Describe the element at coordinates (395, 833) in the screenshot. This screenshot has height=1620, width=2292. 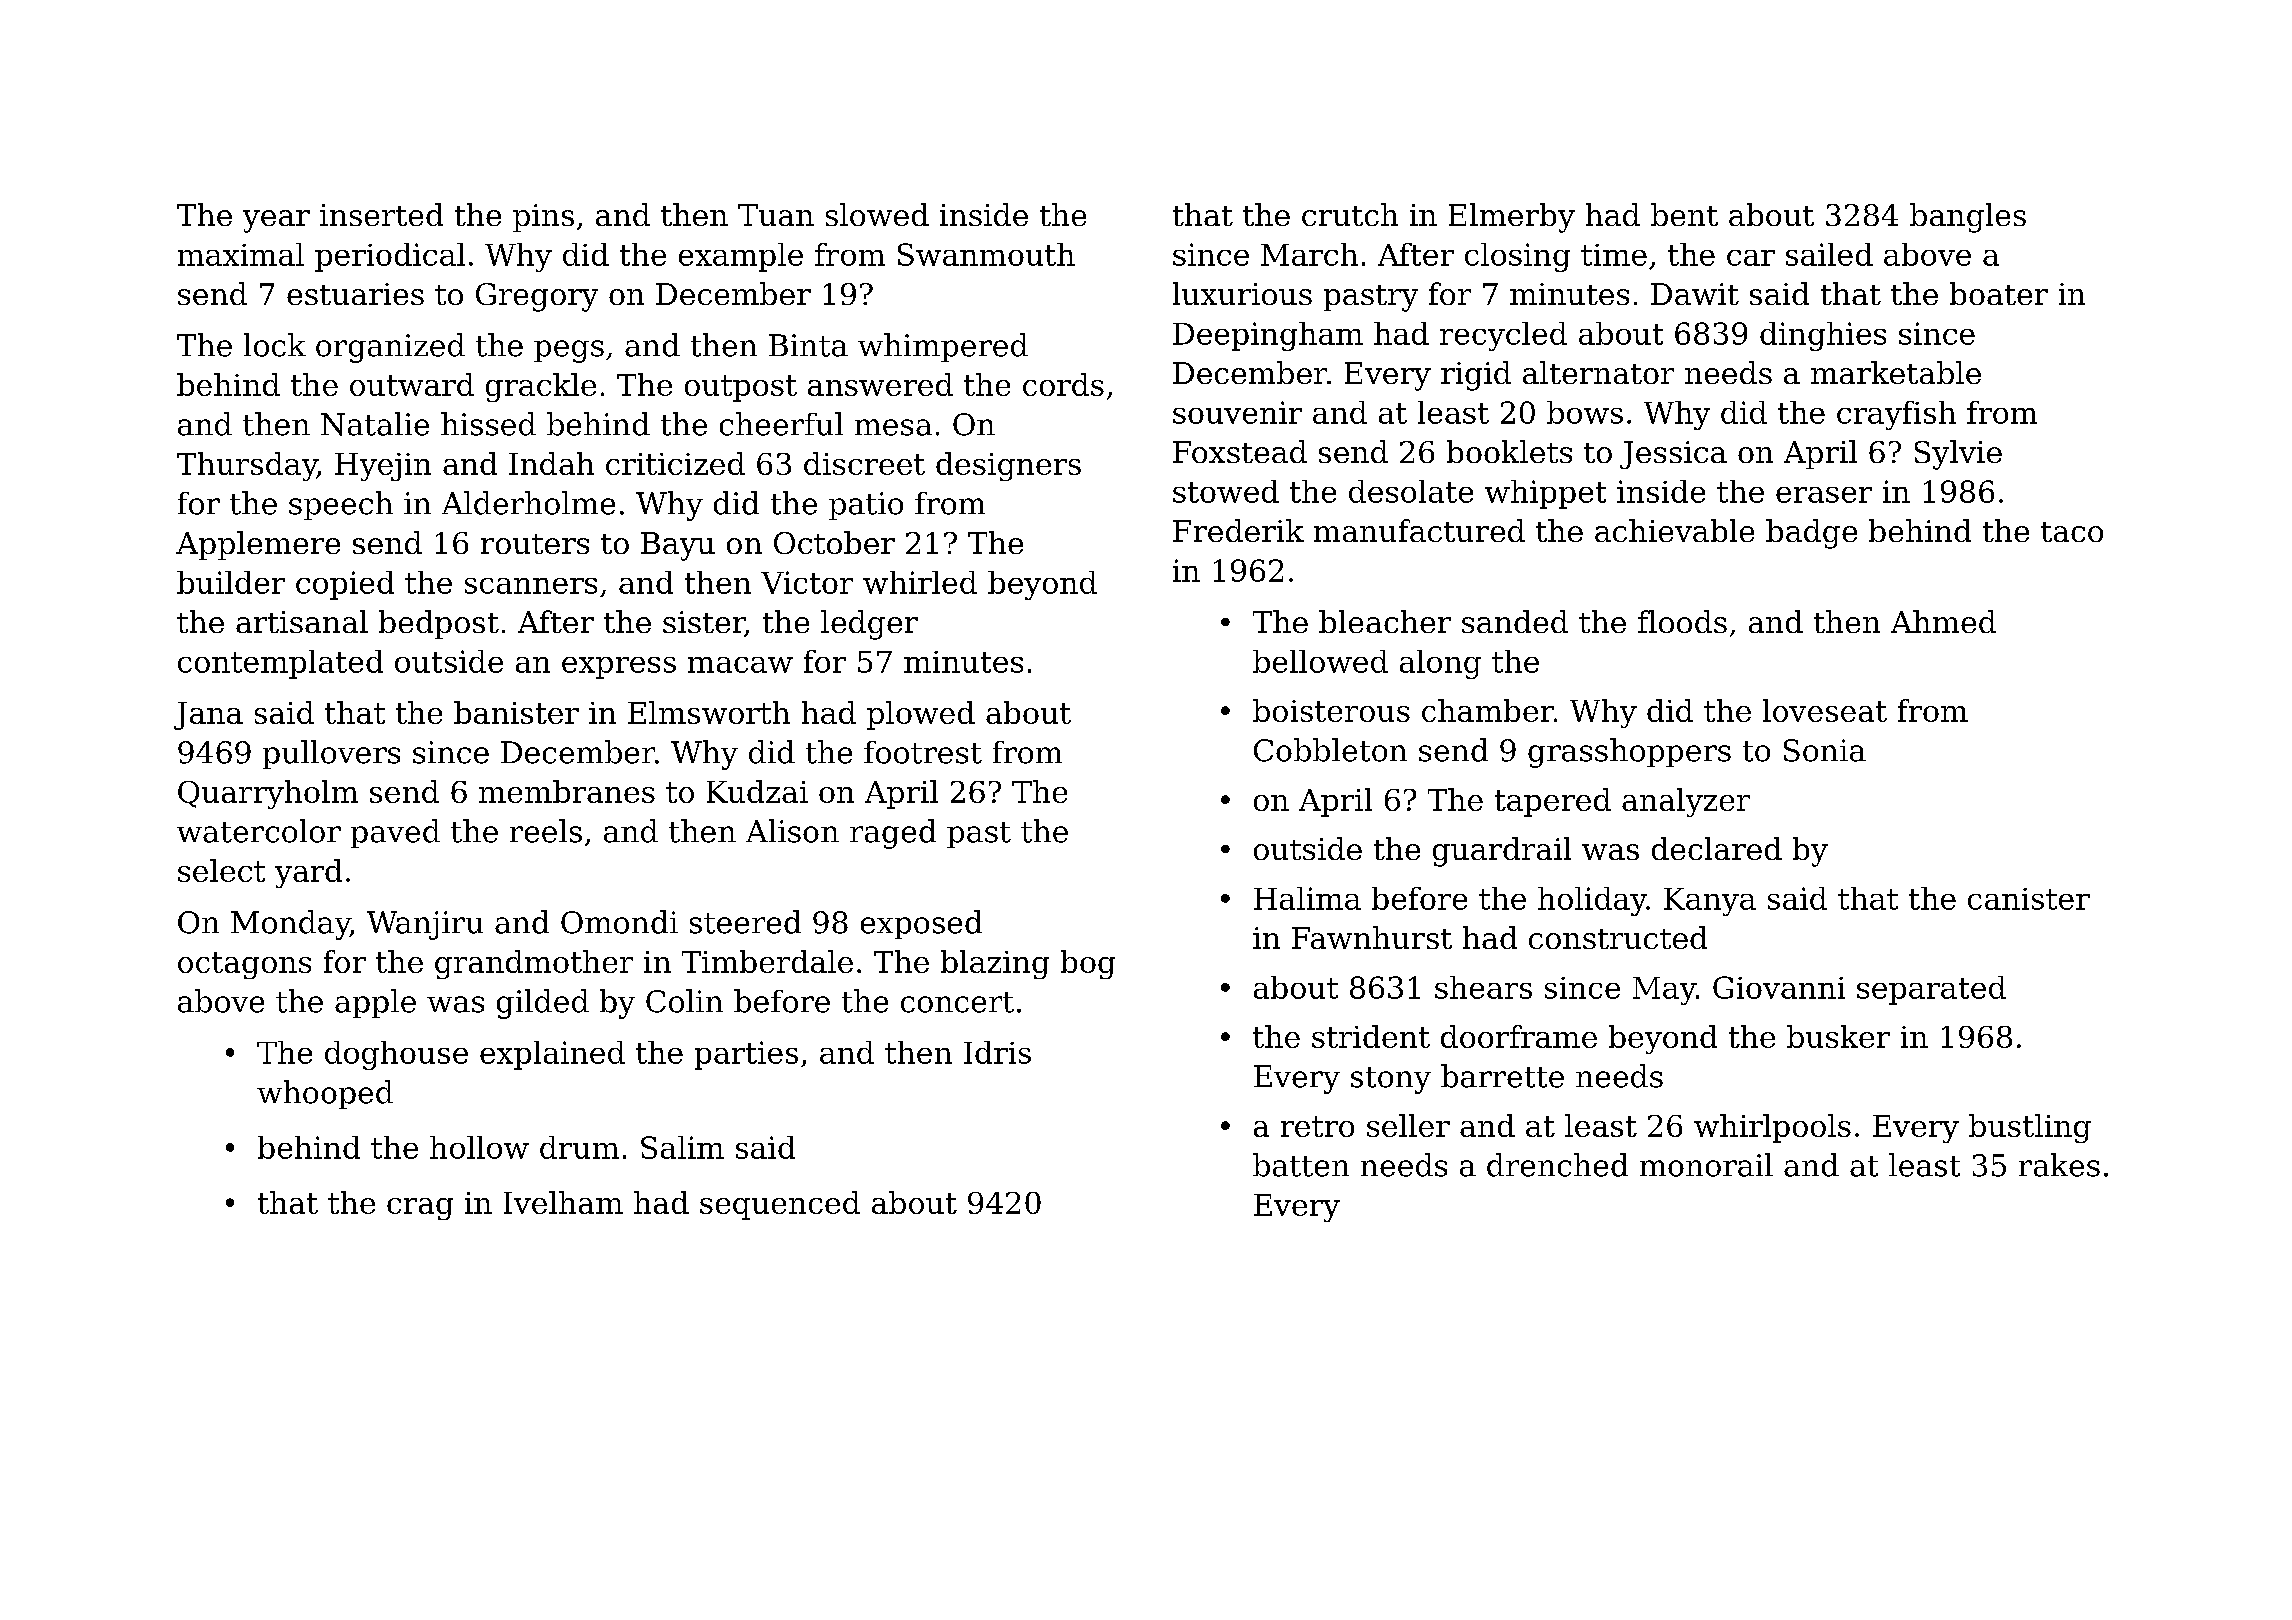
I see `paved` at that location.
